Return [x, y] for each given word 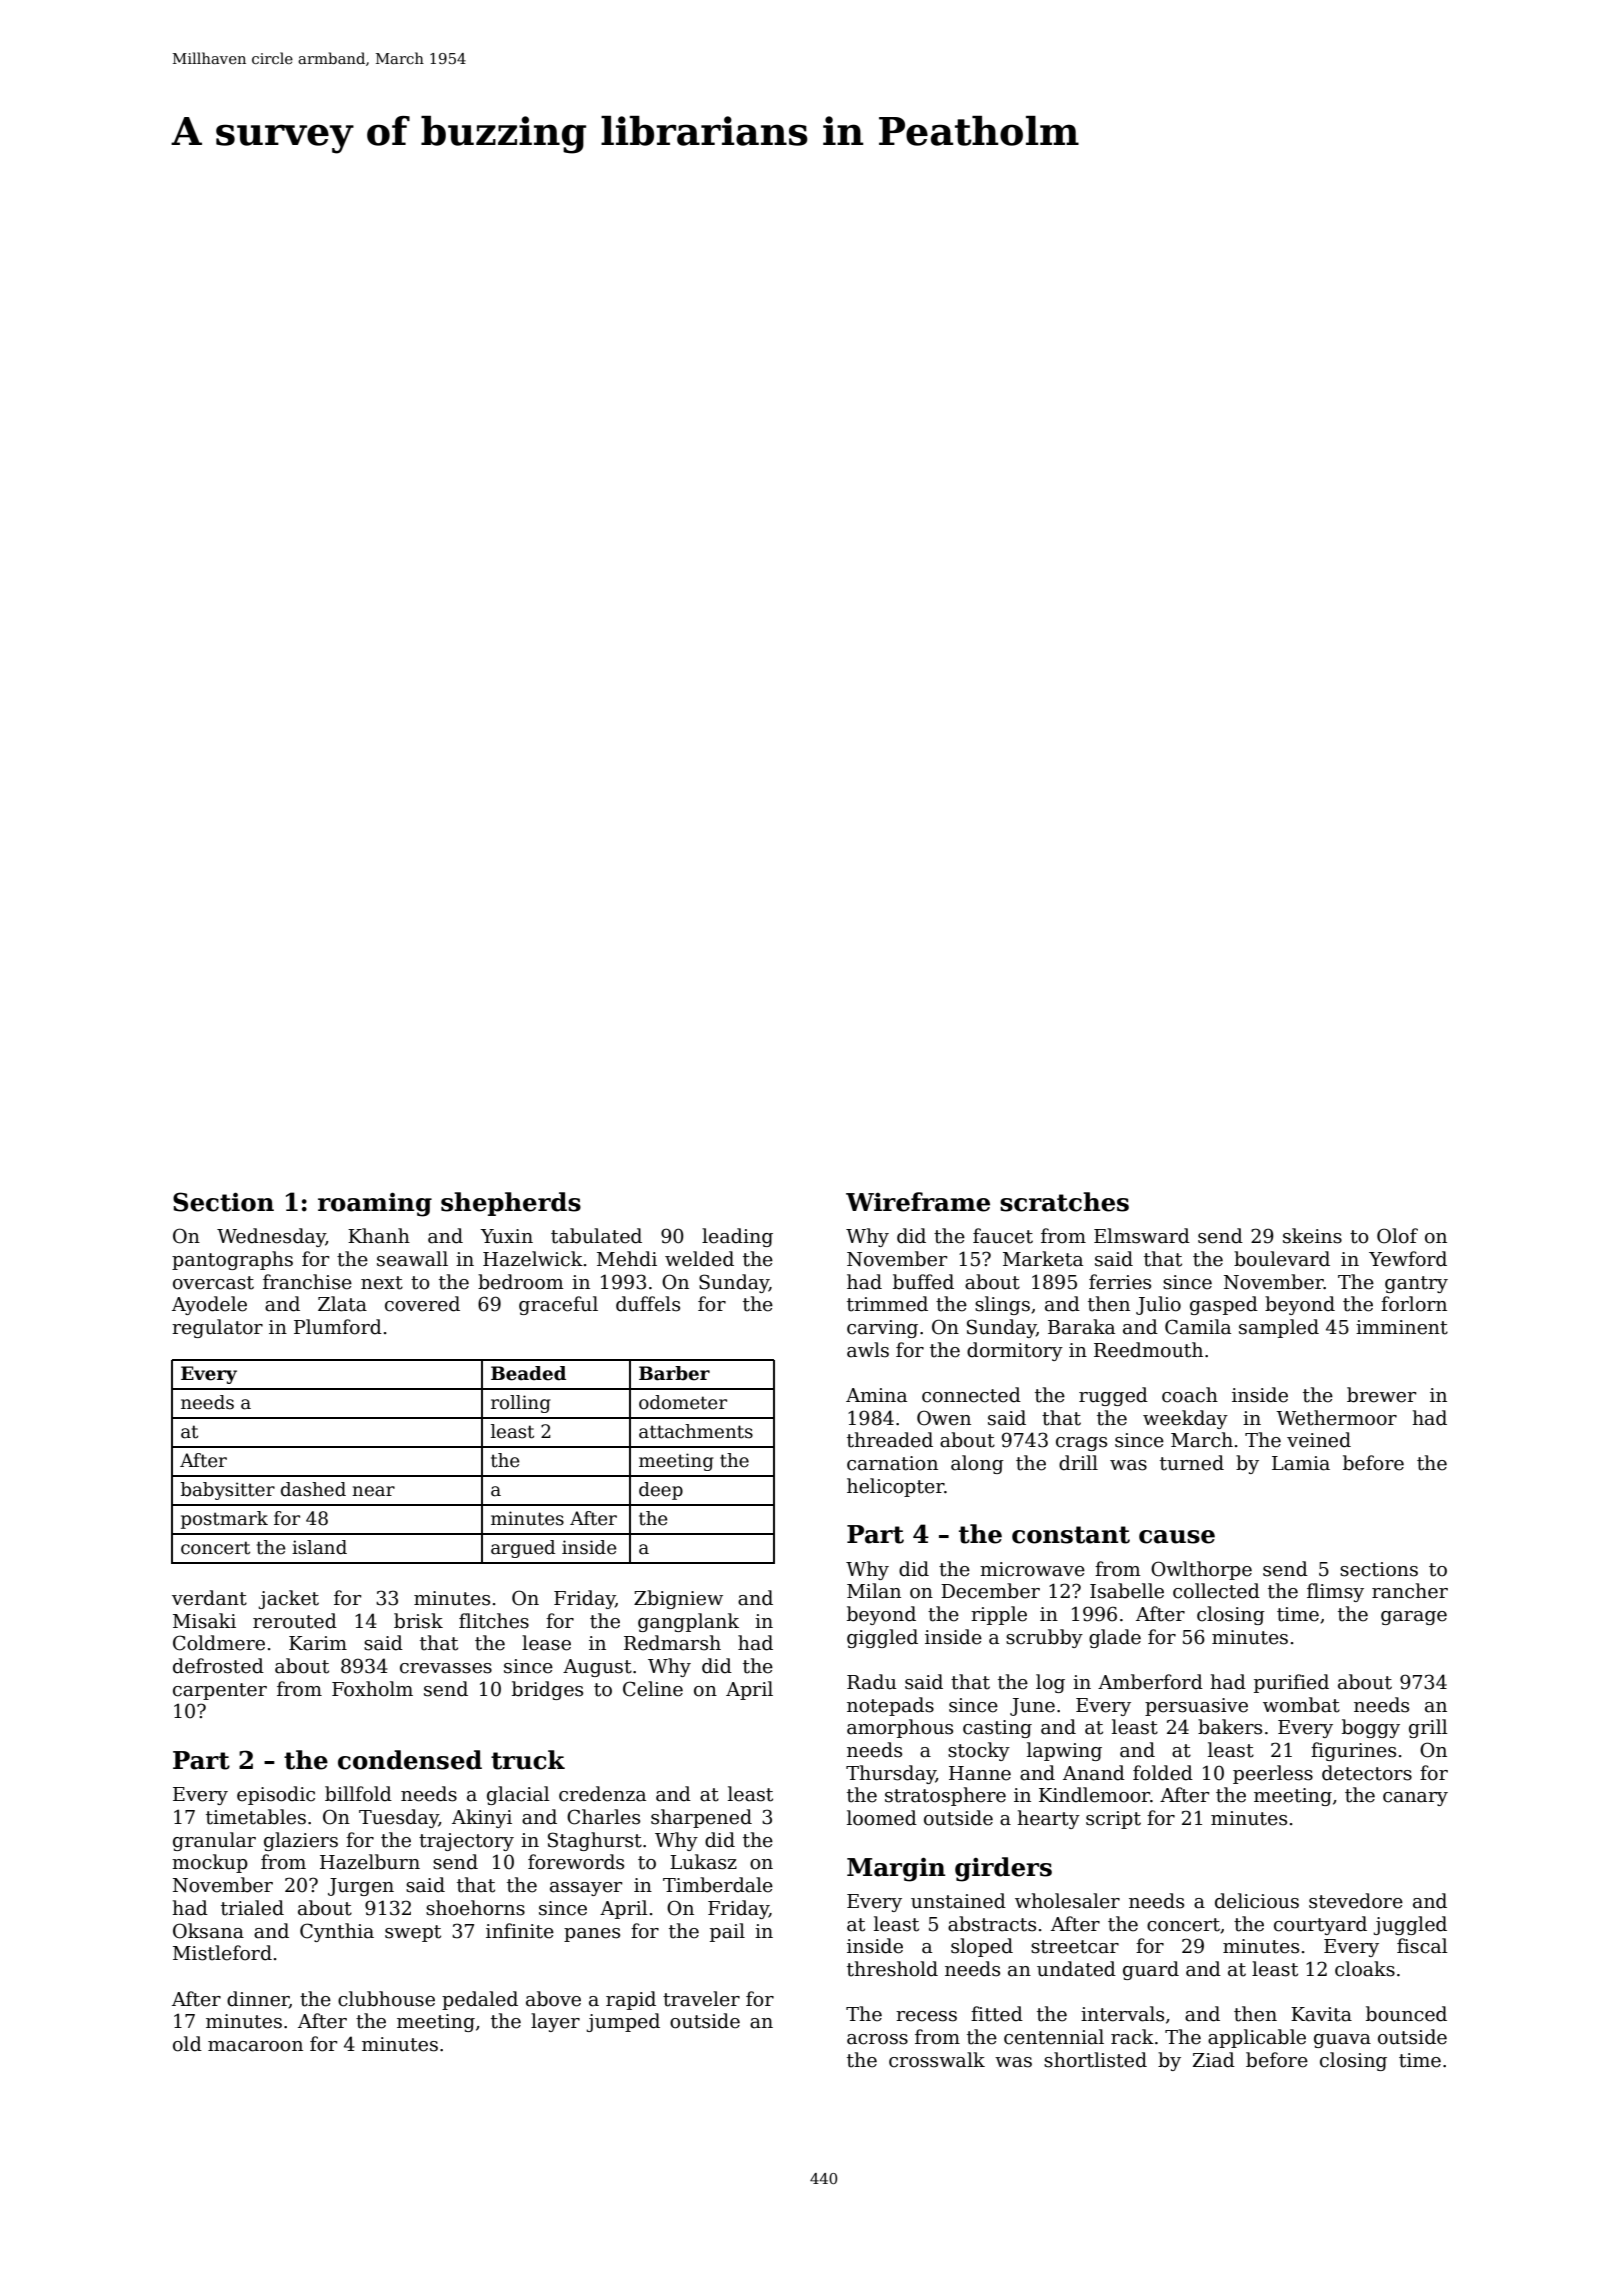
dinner [258, 1999]
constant [1071, 1535]
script [1113, 1820]
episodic [276, 1795]
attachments [696, 1431]
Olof [1397, 1236]
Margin [896, 1869]
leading [737, 1237]
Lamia [1301, 1463]
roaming [375, 1204]
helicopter [895, 1487]
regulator [217, 1328]
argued [523, 1549]
